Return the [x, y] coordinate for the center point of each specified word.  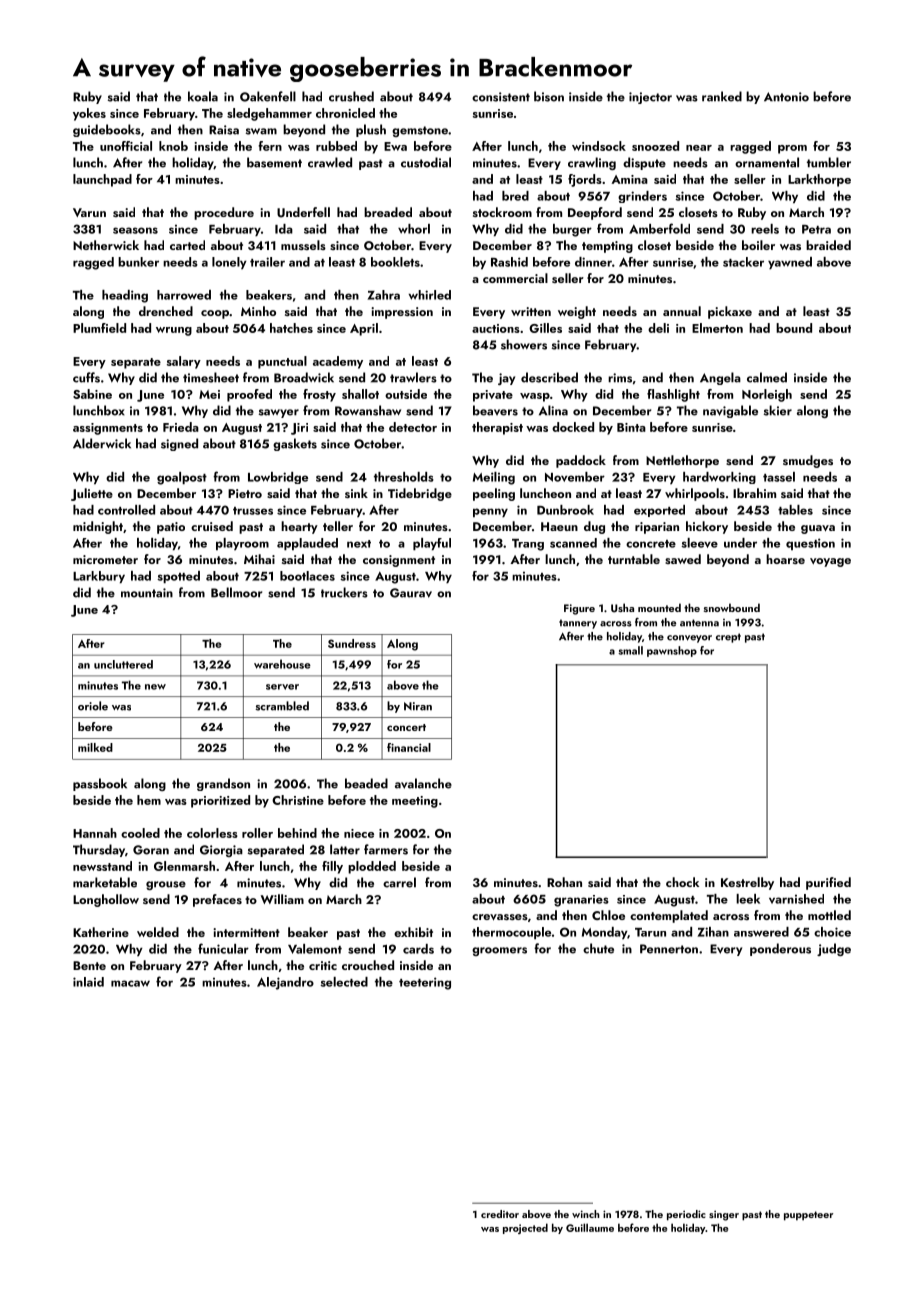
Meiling [494, 478]
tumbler [829, 162]
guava [818, 529]
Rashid [509, 262]
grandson [223, 784]
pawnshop [672, 651]
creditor [500, 1214]
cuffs [86, 377]
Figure [579, 609]
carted [187, 245]
